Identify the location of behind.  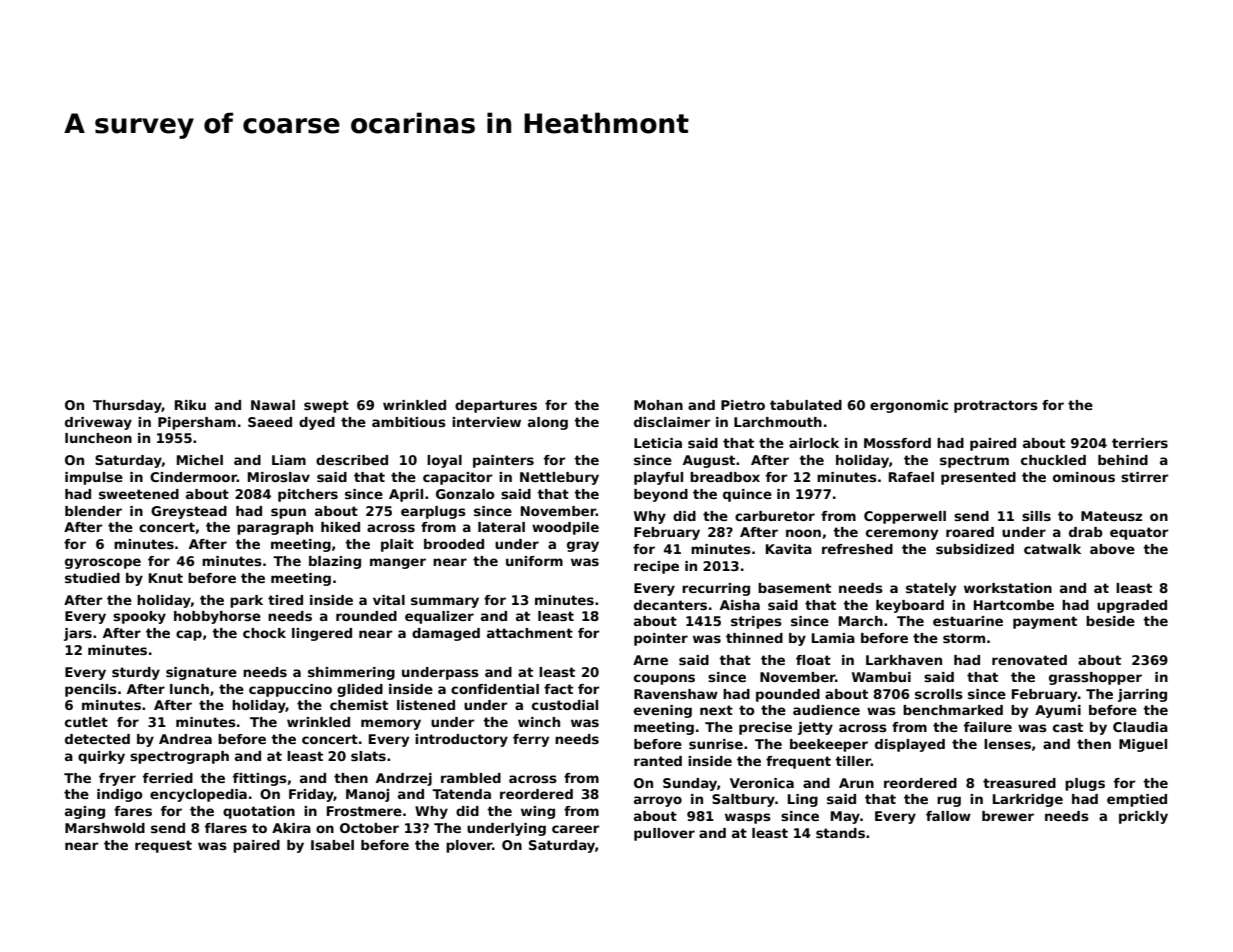
(1123, 460).
